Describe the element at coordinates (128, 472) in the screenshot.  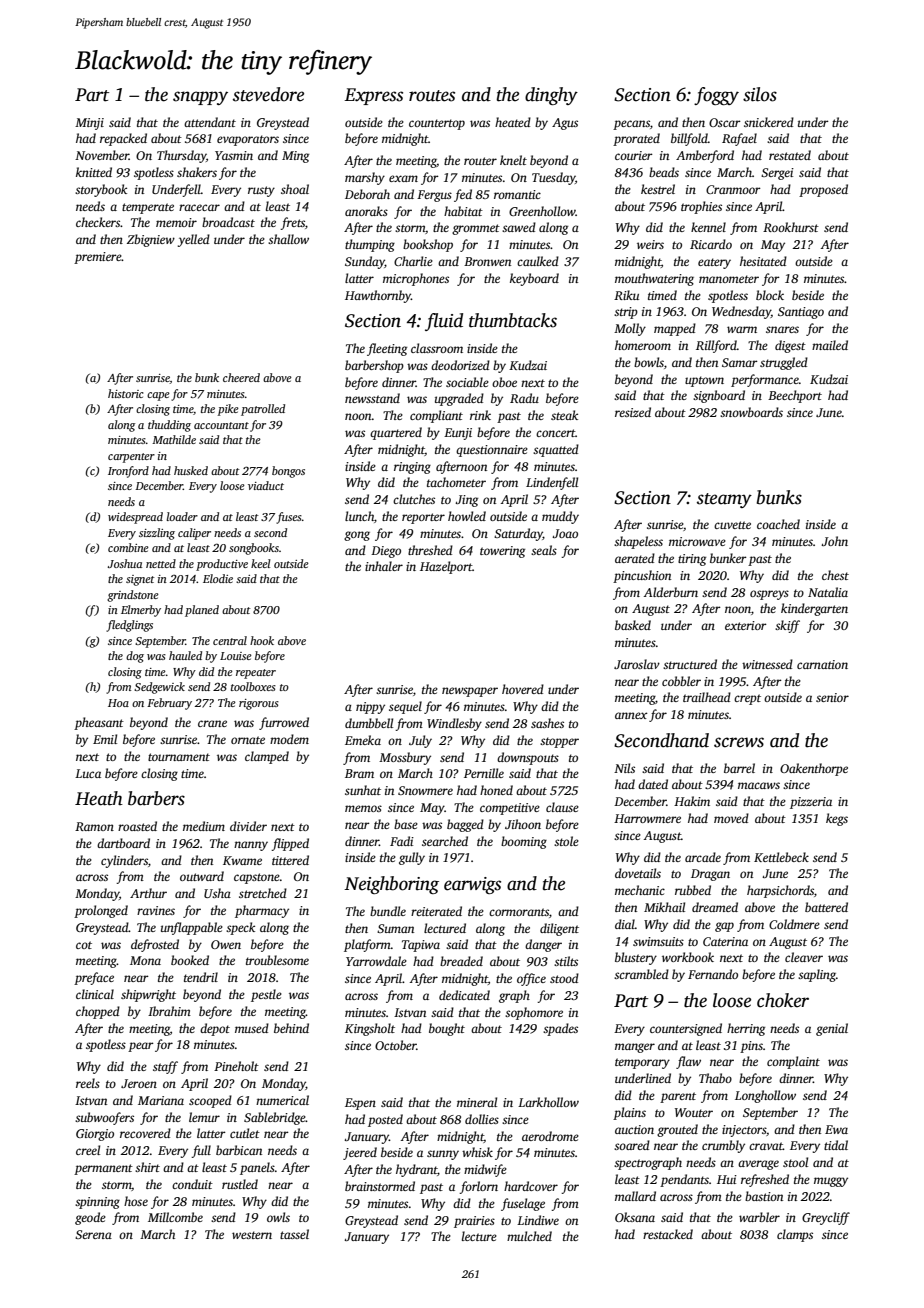
I see `Ironford` at that location.
